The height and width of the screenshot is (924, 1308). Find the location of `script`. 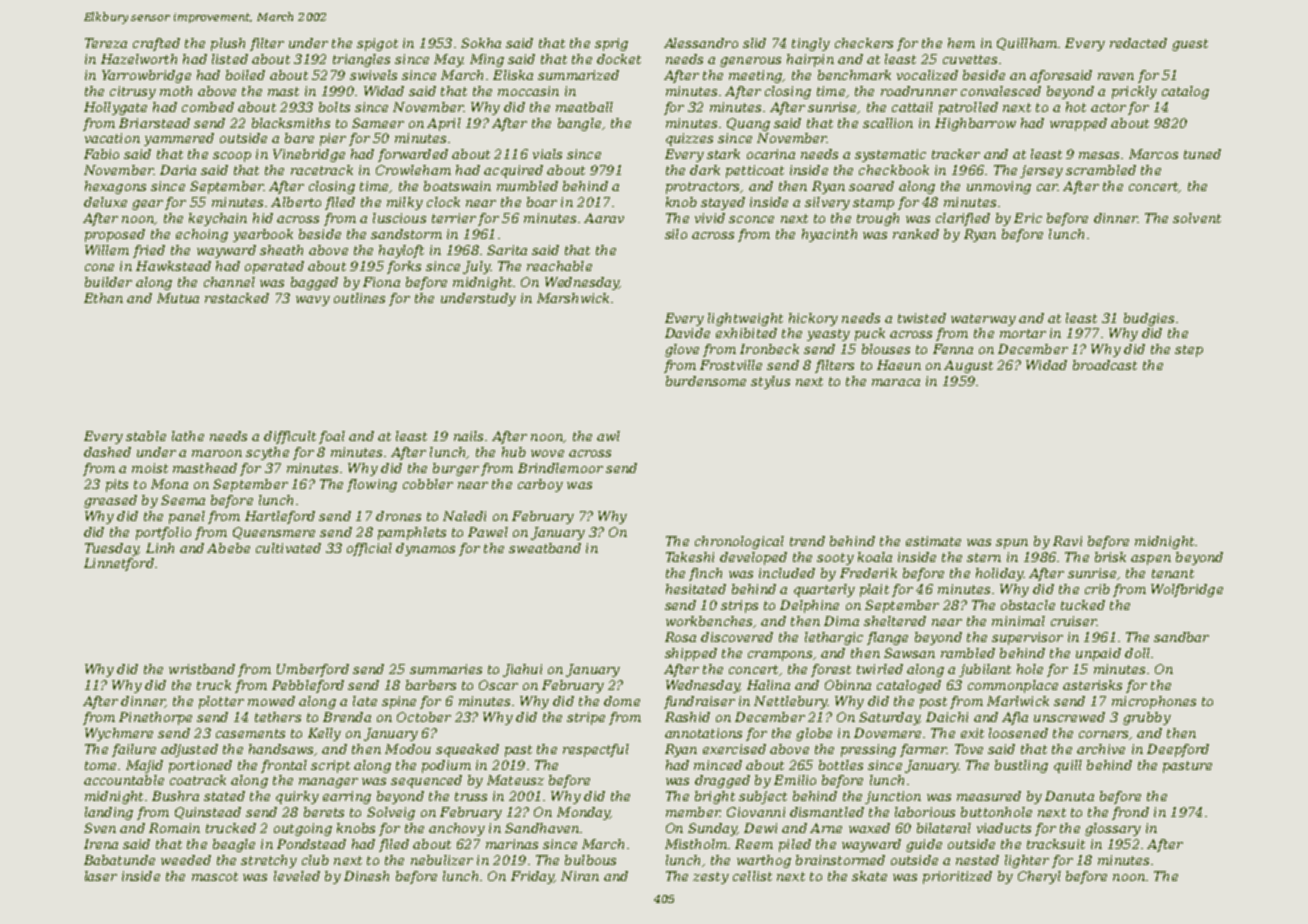

script is located at coordinates (330, 766).
